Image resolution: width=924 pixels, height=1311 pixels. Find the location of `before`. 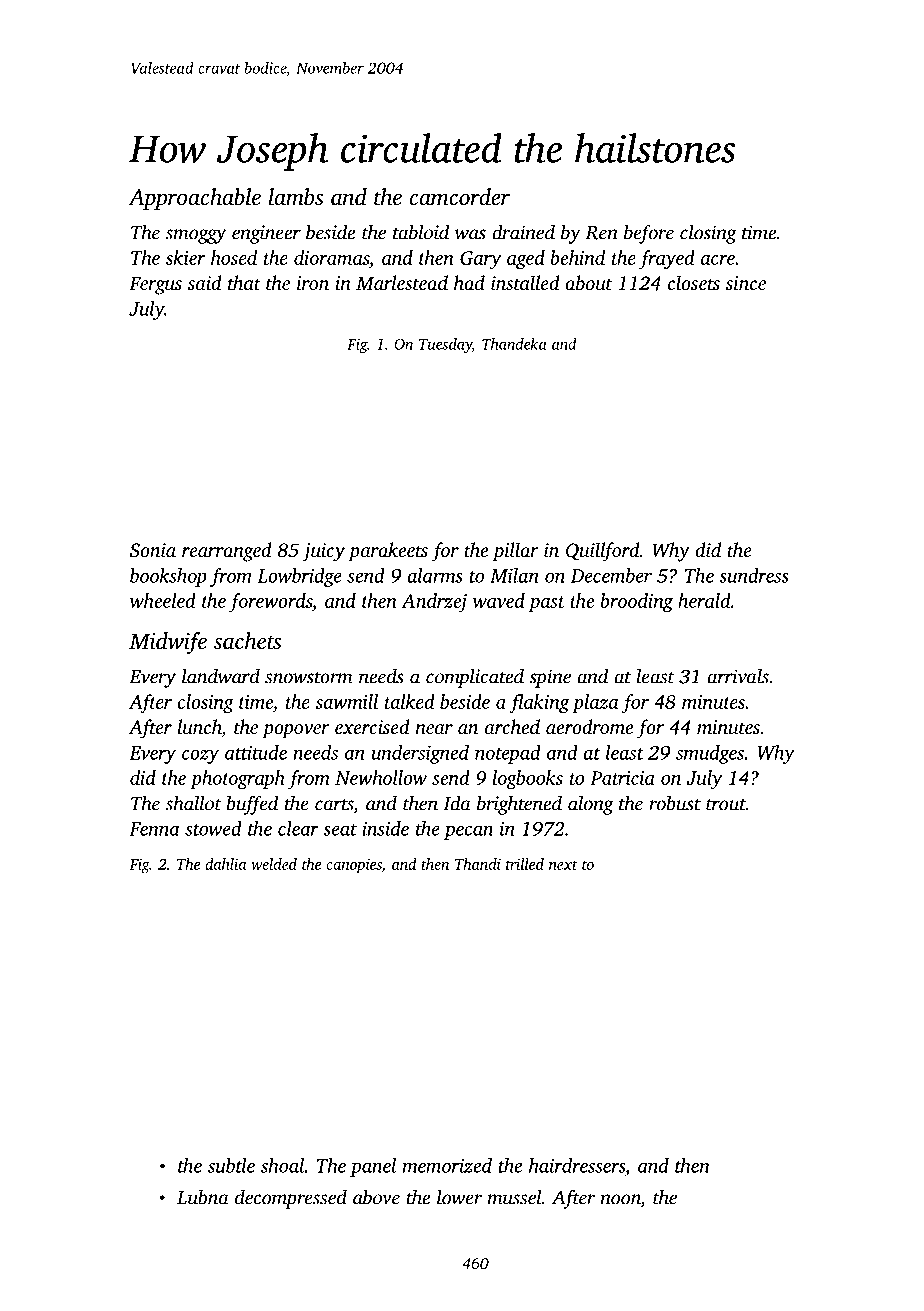

before is located at coordinates (649, 234).
